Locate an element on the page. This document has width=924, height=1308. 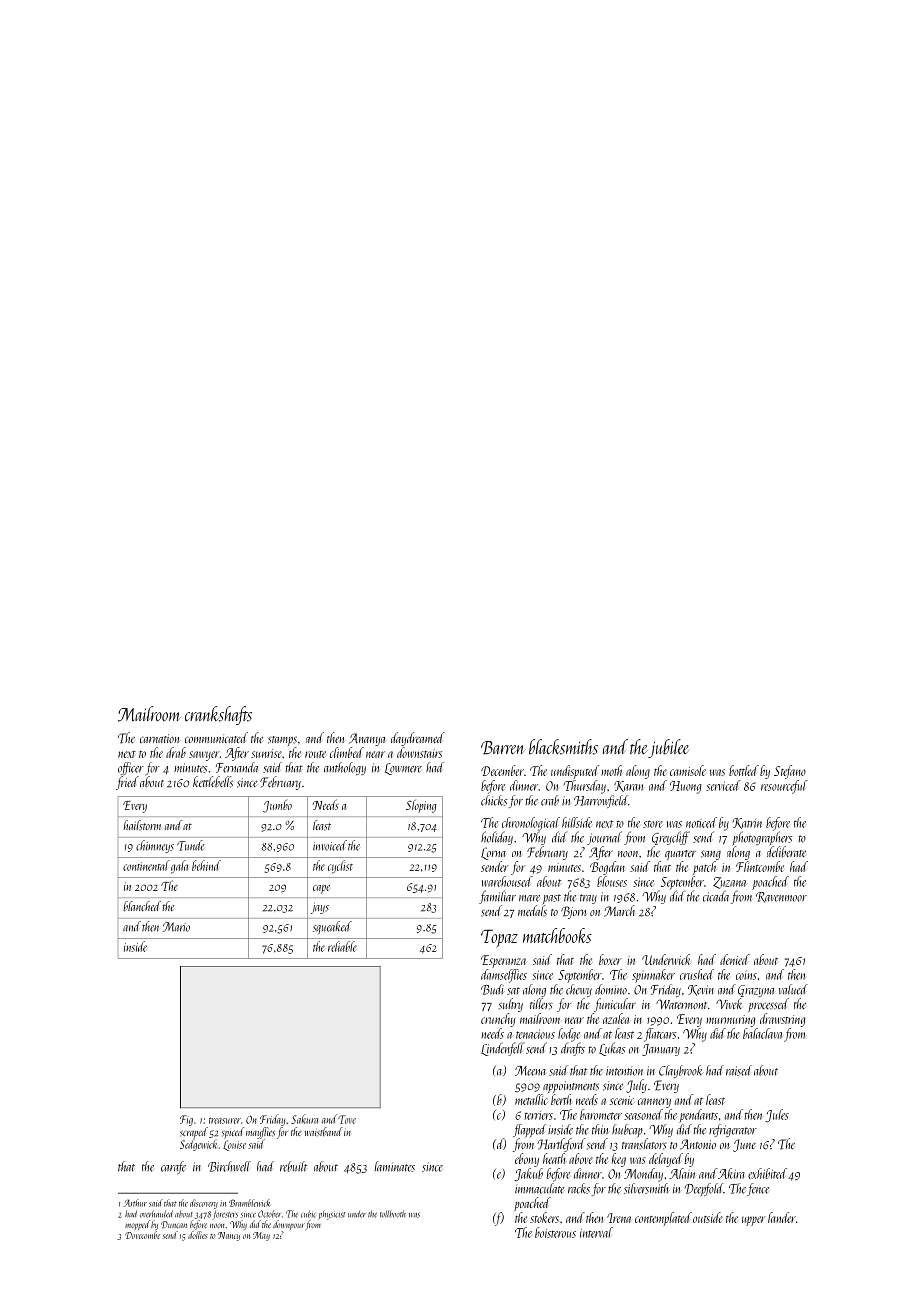
laminates is located at coordinates (395, 1166).
